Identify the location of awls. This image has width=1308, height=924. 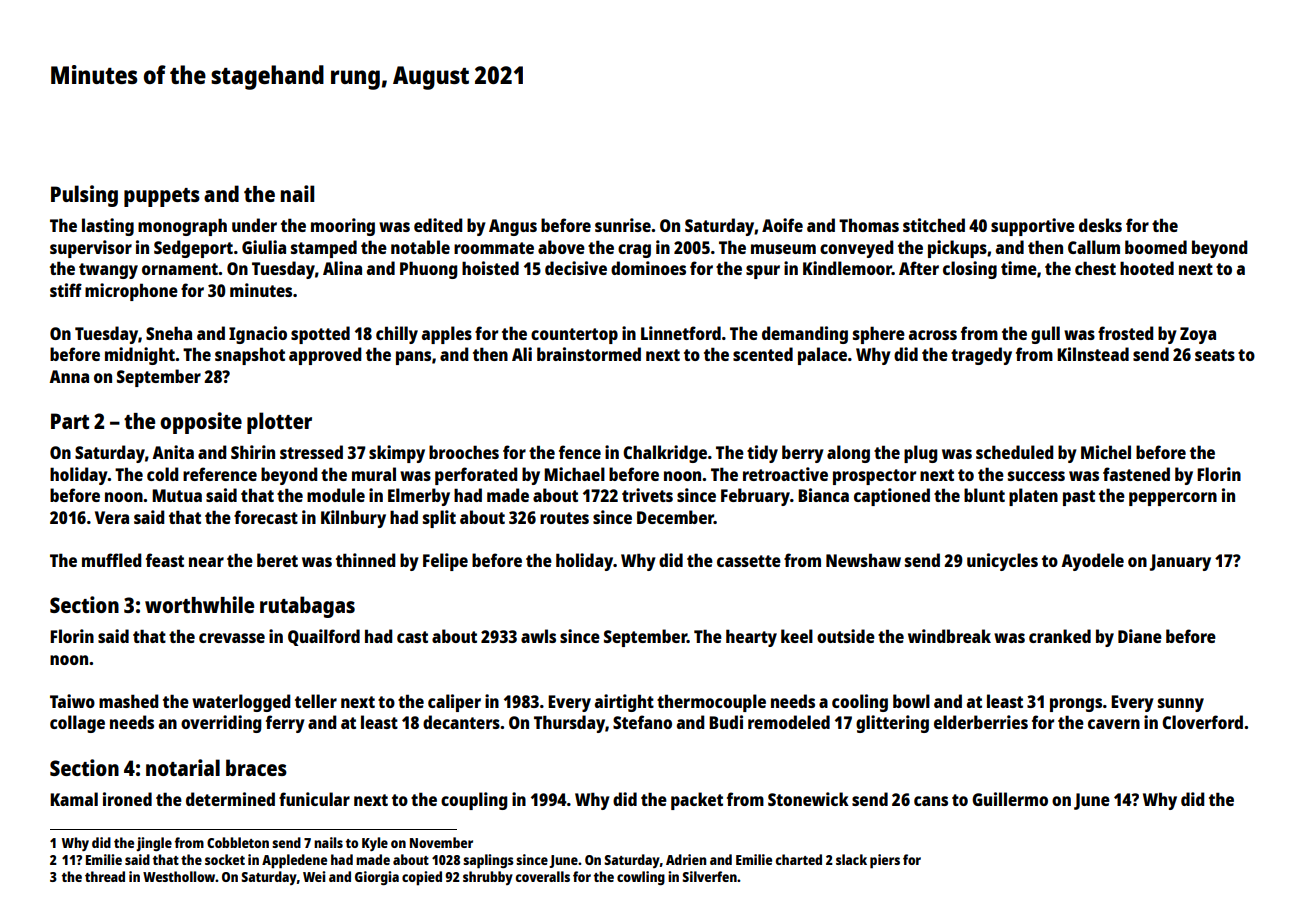
(538, 636).
